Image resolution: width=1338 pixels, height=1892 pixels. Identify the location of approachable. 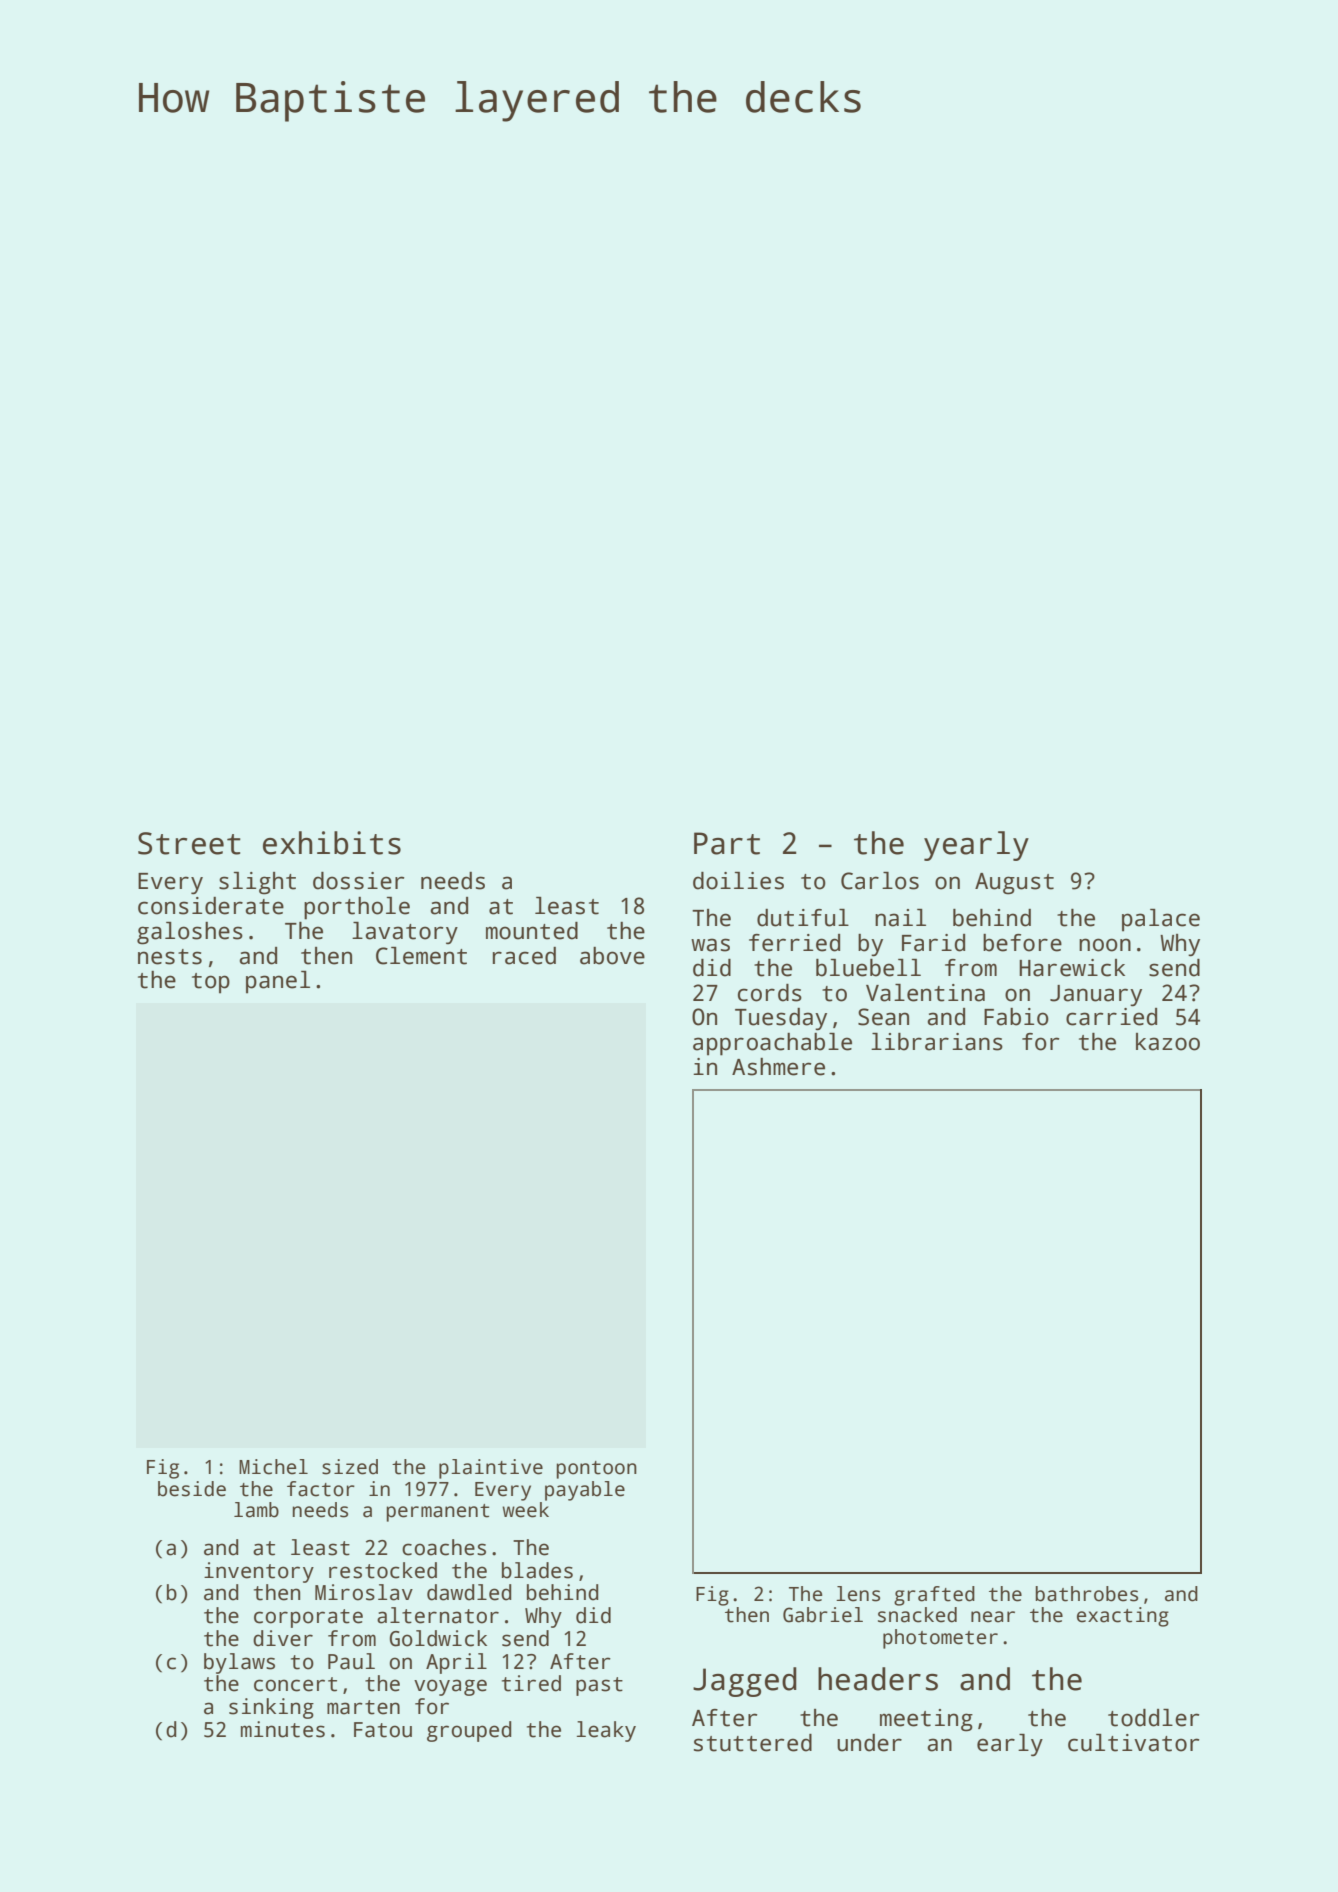
(772, 1044).
